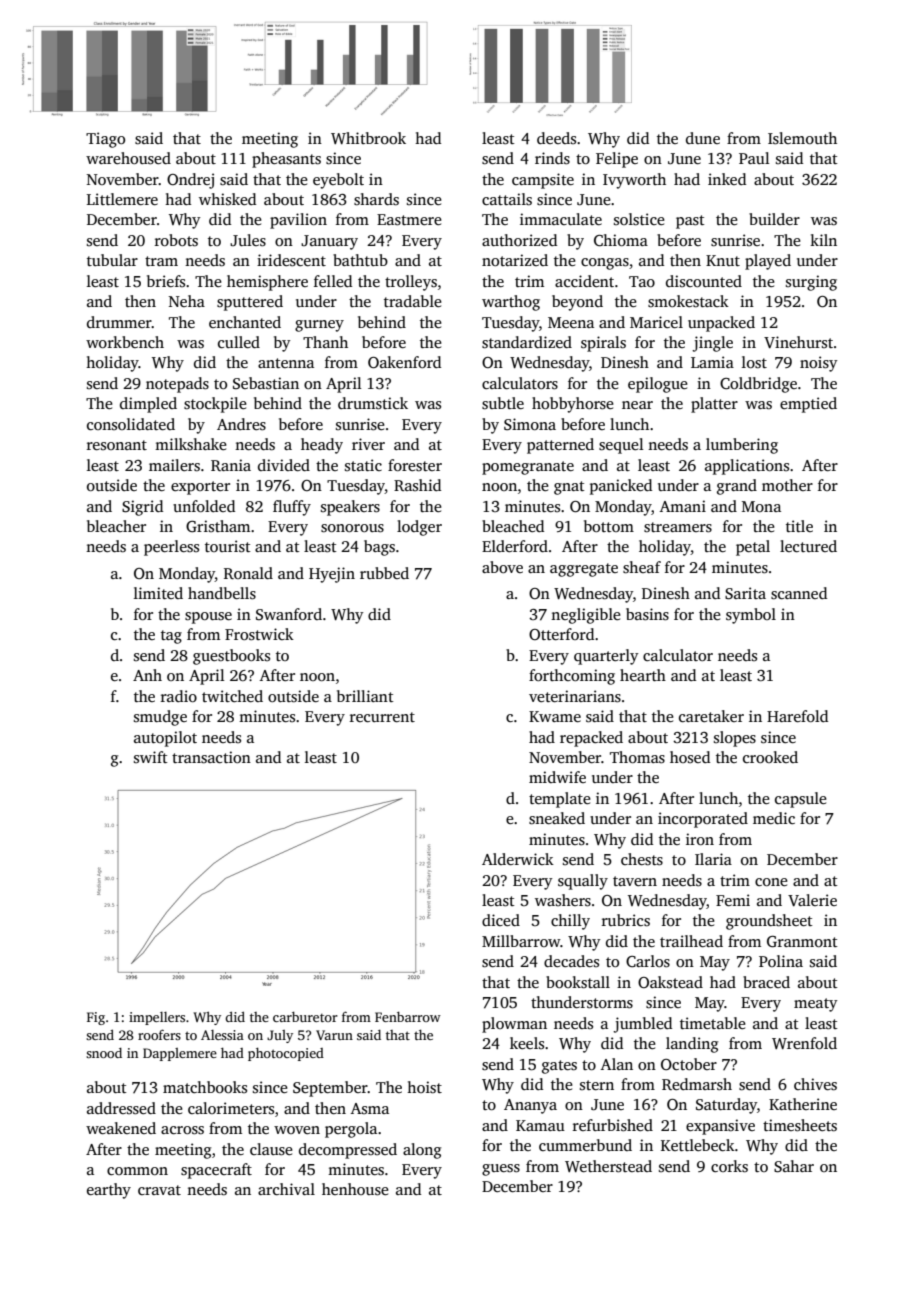  I want to click on rinds, so click(552, 158).
